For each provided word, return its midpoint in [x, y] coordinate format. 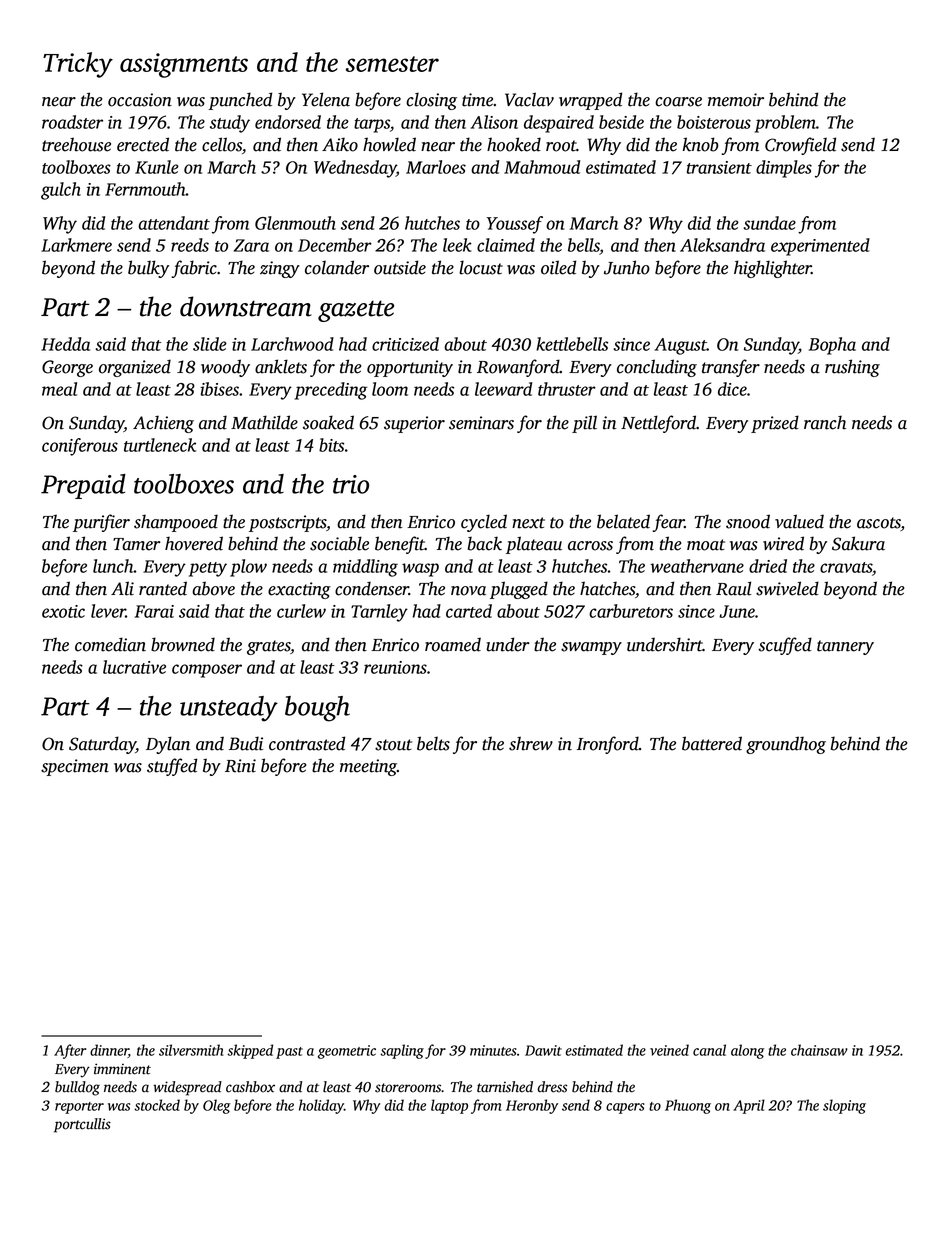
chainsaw [819, 1050]
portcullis [82, 1125]
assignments [184, 65]
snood [748, 521]
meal [59, 389]
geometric [347, 1052]
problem [785, 124]
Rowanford [518, 368]
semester [392, 64]
